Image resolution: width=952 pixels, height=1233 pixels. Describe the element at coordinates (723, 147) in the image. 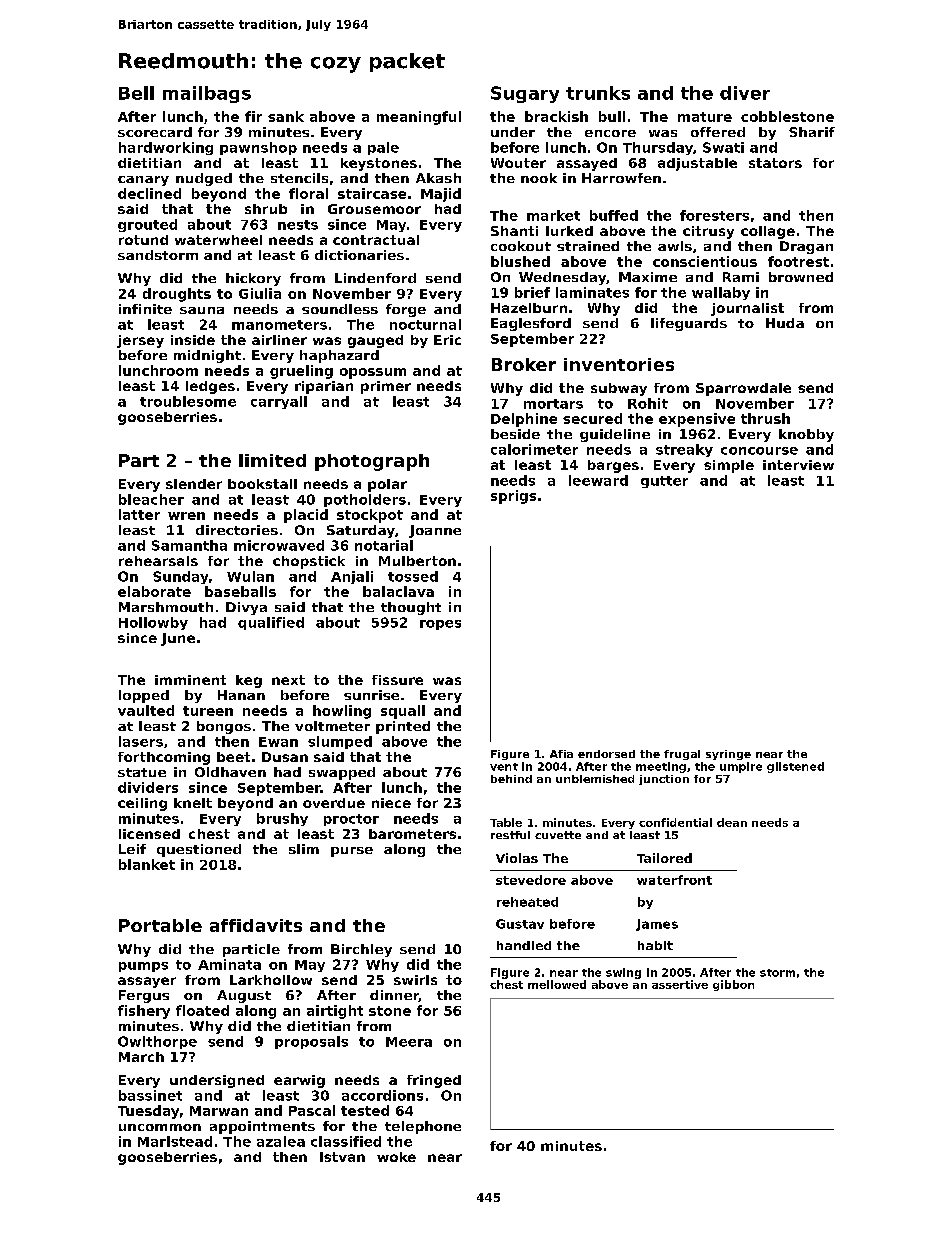

I see `Swati` at that location.
